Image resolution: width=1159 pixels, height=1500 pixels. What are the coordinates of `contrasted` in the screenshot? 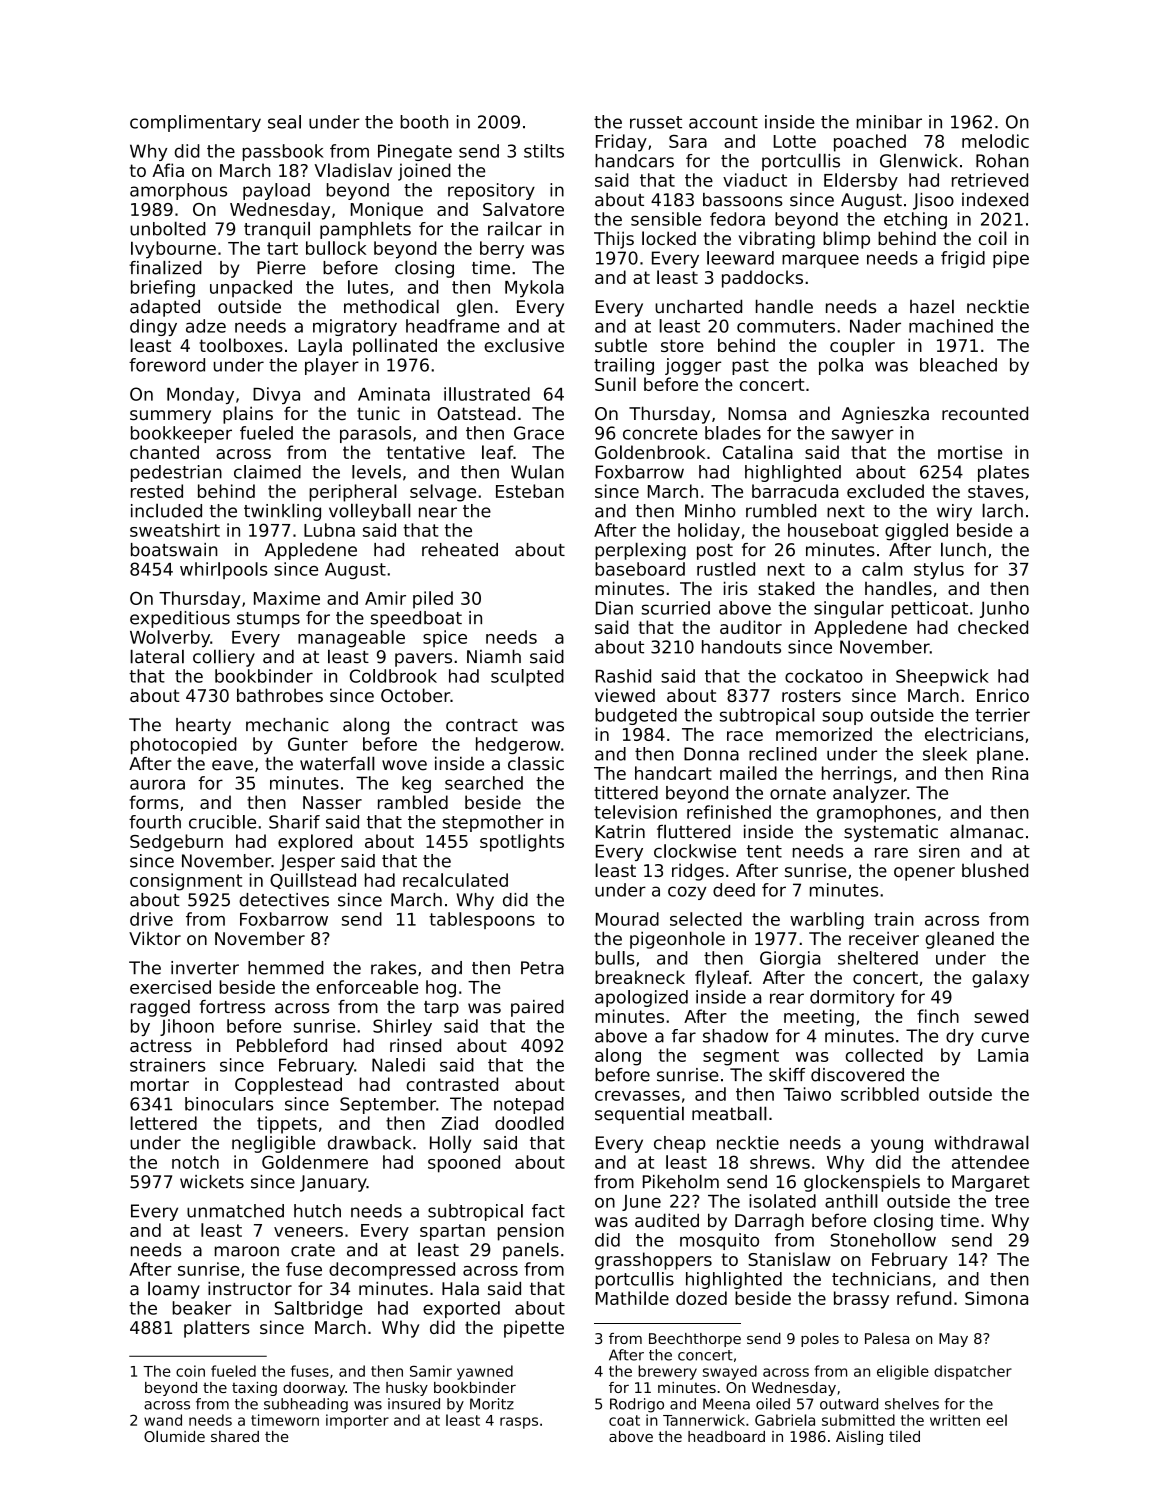 It's located at (452, 1084).
